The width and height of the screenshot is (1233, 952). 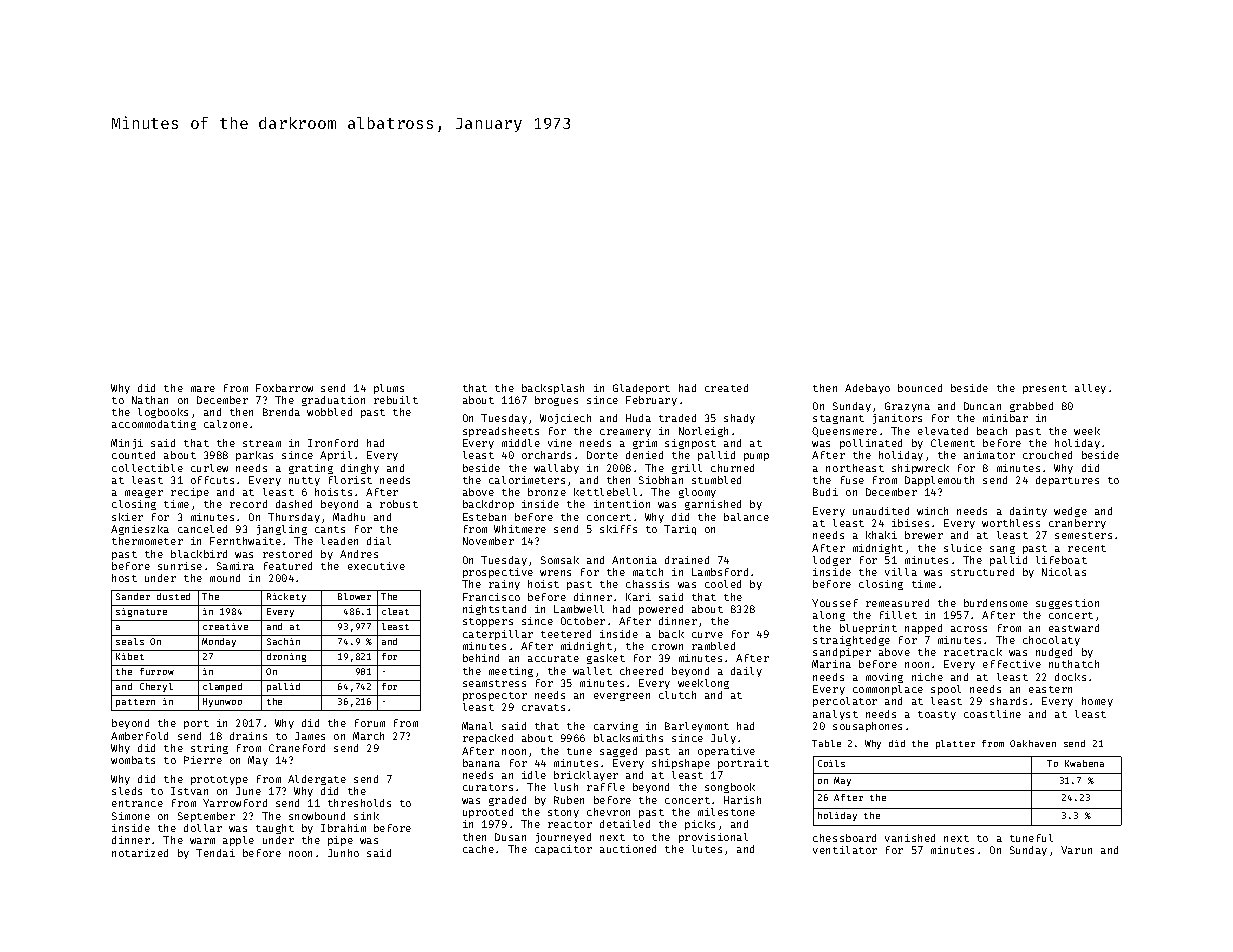 I want to click on eastward, so click(x=1074, y=628).
